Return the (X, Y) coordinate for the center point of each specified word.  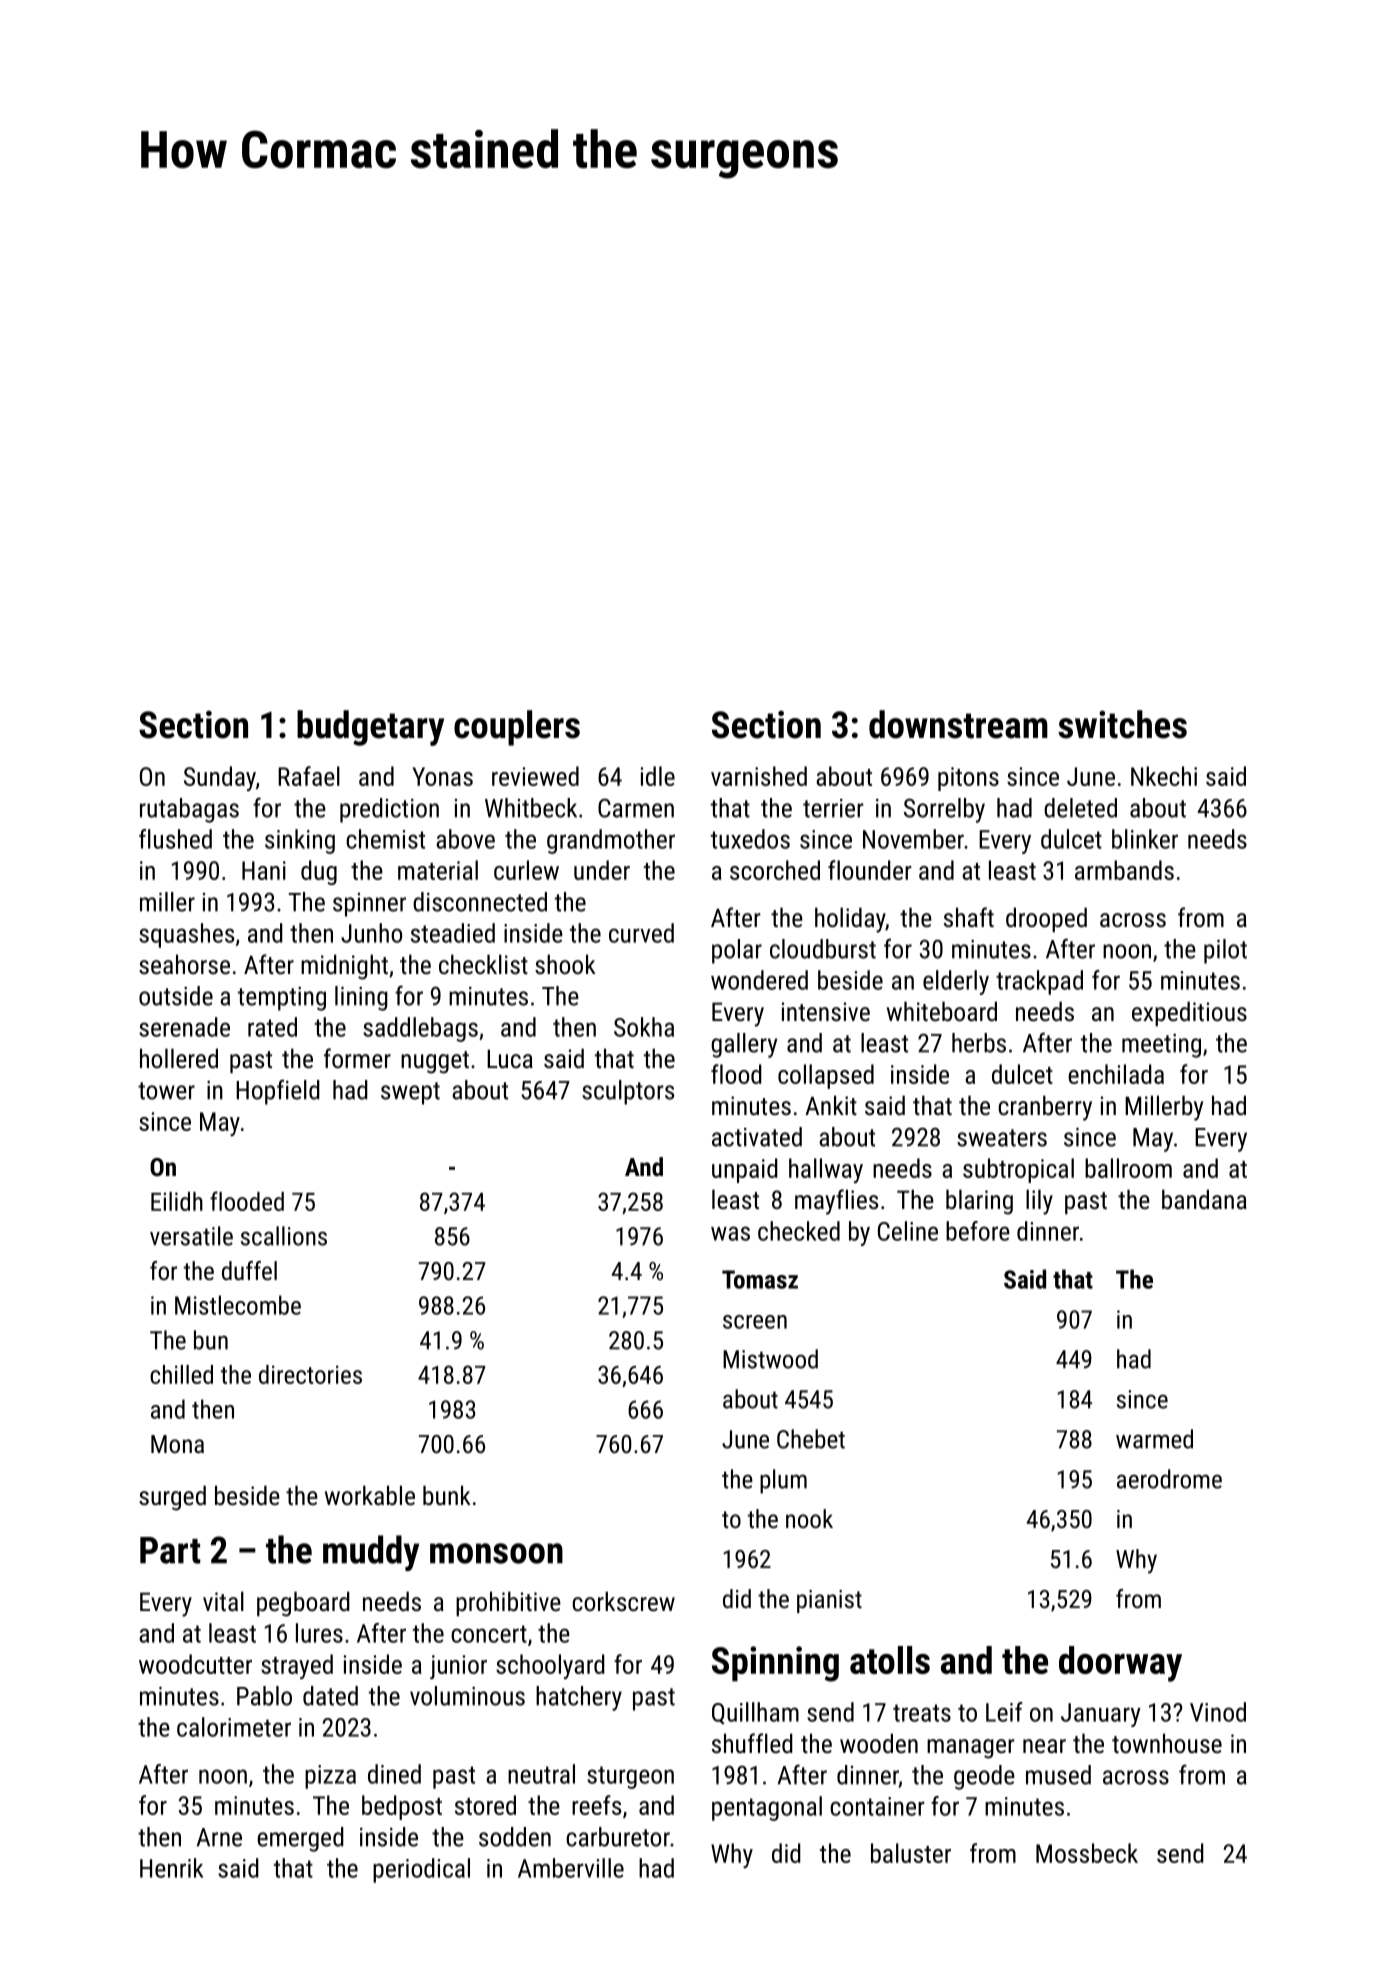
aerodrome (1169, 1479)
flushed (175, 839)
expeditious (1189, 1013)
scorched (775, 870)
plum (783, 1481)
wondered (759, 980)
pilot (1225, 951)
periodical (421, 1870)
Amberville (571, 1868)
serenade (184, 1027)
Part (170, 1550)
